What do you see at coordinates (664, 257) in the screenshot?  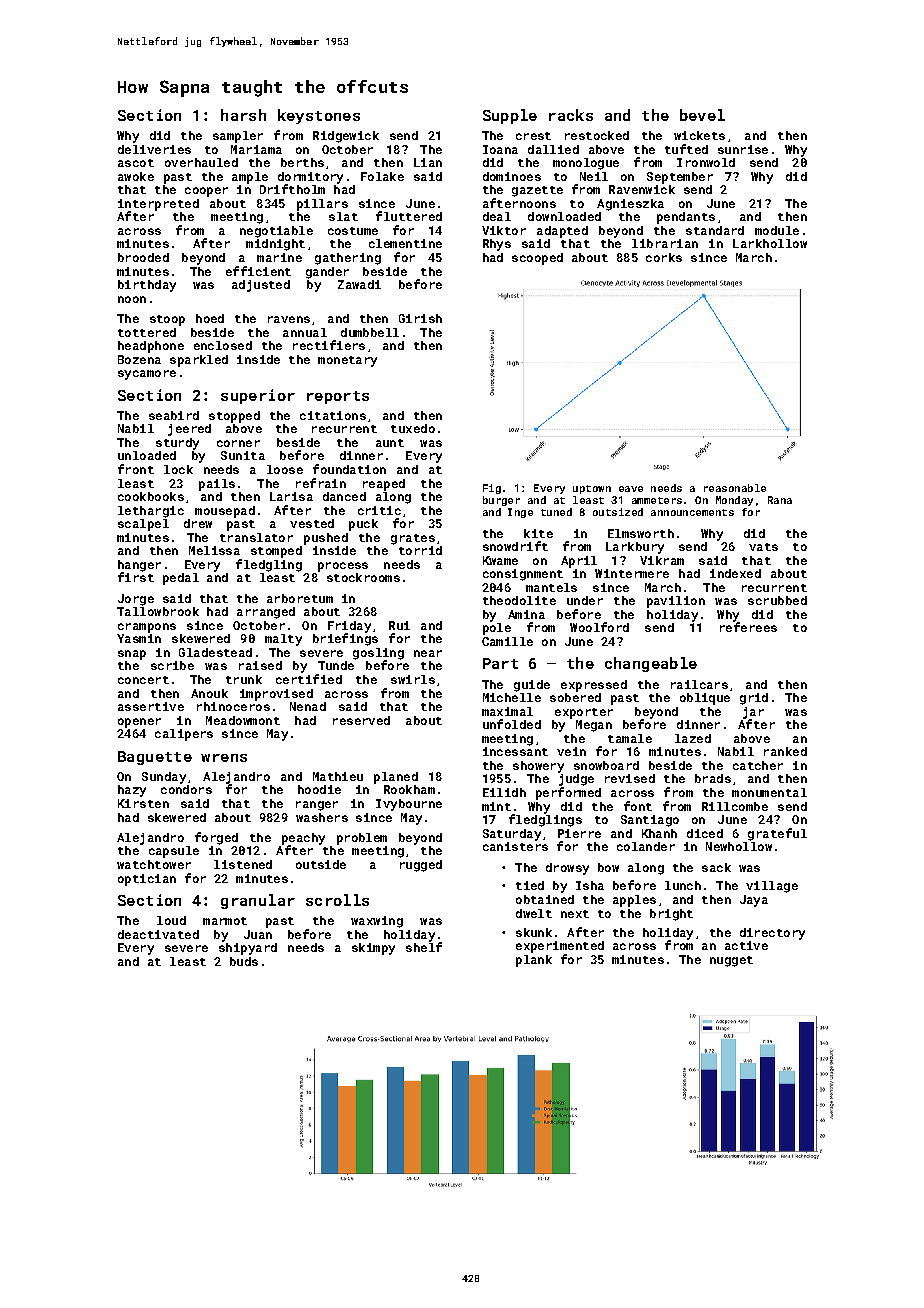 I see `corks` at bounding box center [664, 257].
